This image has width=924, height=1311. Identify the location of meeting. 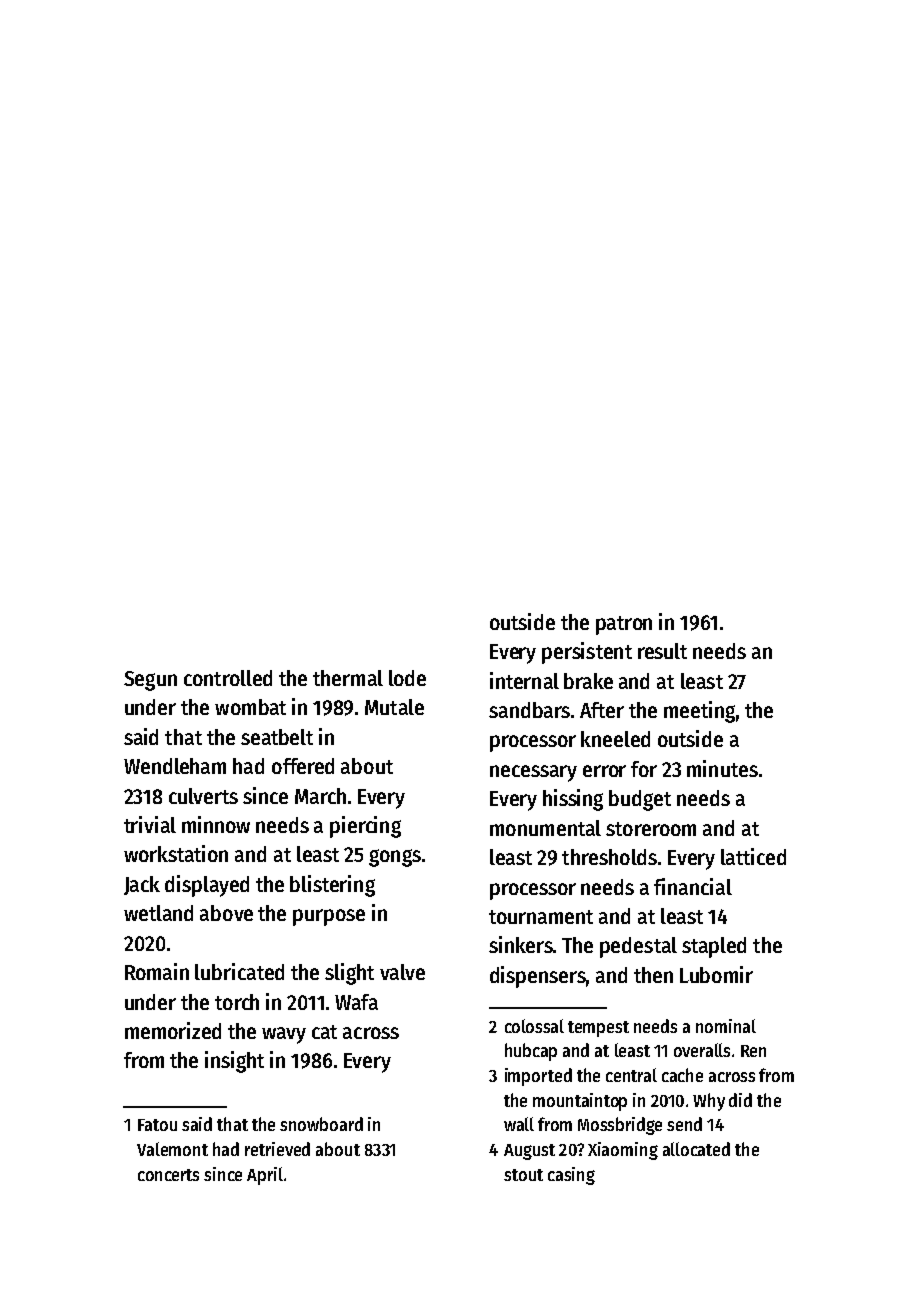
(699, 712).
